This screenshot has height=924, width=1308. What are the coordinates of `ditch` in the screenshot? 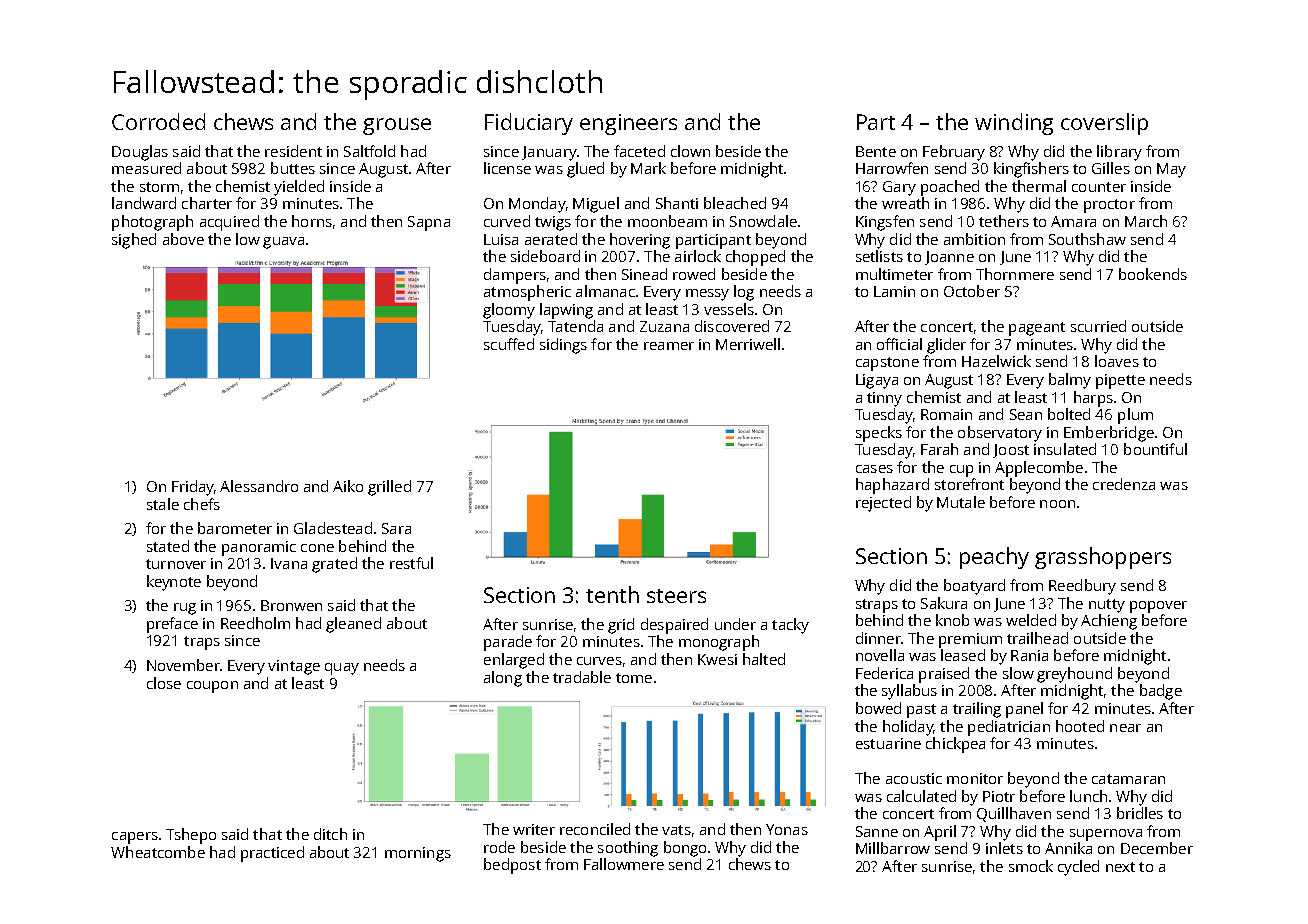 It's located at (330, 834).
